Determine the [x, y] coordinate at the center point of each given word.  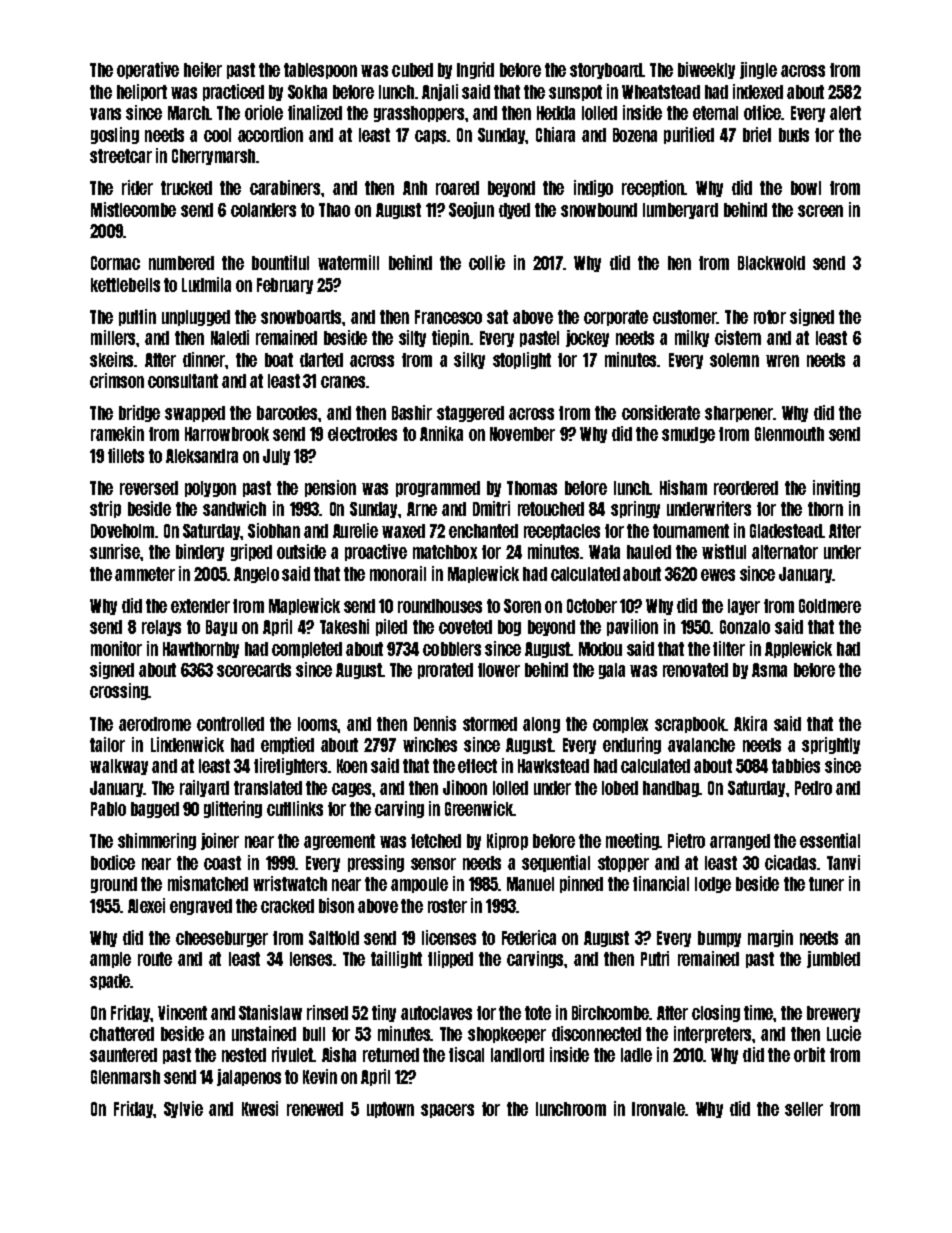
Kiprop [507, 841]
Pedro [813, 788]
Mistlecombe [133, 209]
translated [268, 788]
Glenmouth [789, 434]
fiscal [466, 1054]
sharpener [739, 414]
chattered [122, 1034]
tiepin [450, 338]
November [522, 434]
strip [105, 509]
